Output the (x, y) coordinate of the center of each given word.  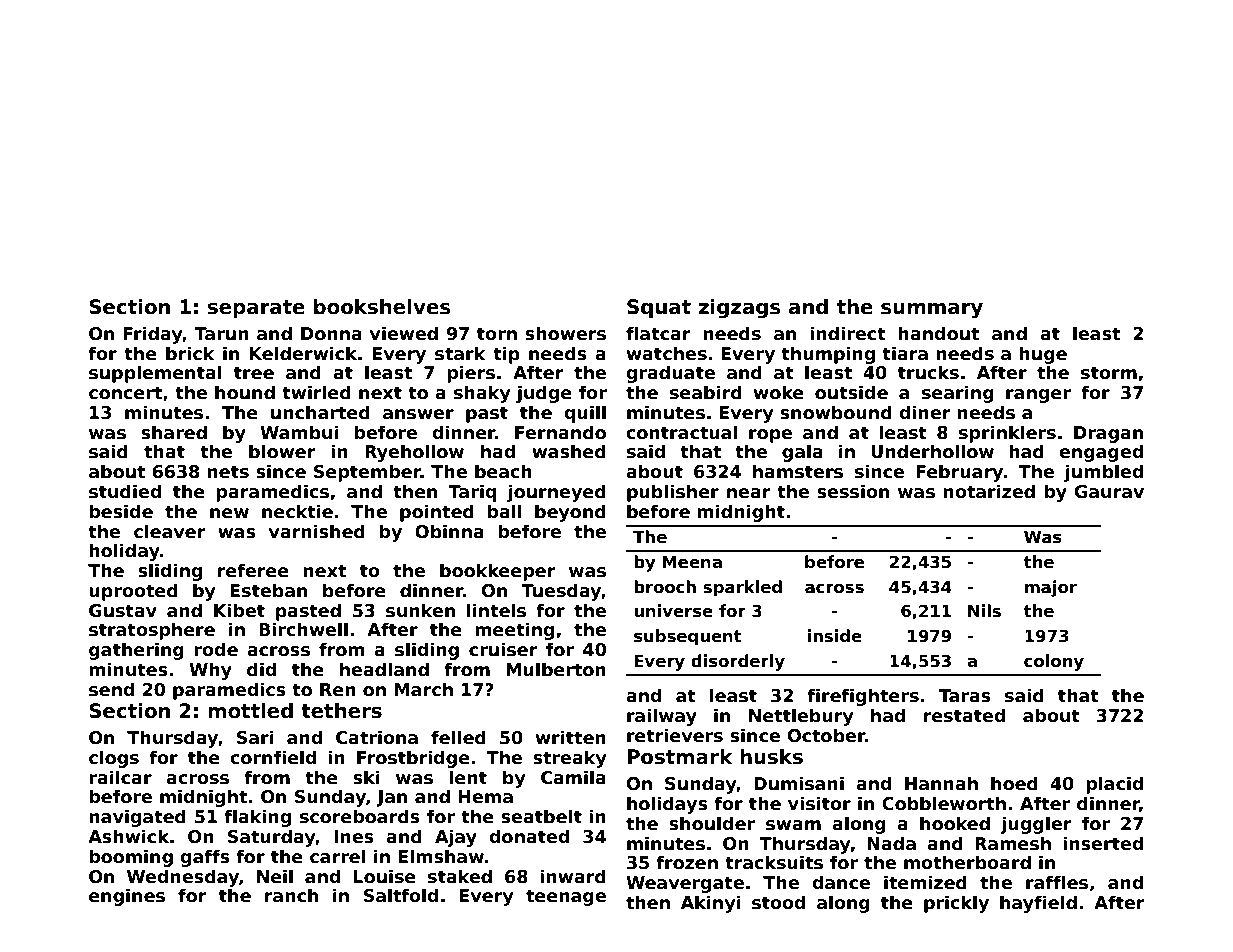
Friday (153, 335)
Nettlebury (801, 717)
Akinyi (711, 904)
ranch (291, 895)
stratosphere (152, 631)
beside (121, 511)
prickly (956, 904)
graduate (670, 374)
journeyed (556, 493)
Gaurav (1109, 492)
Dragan (1108, 434)
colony (1054, 662)
